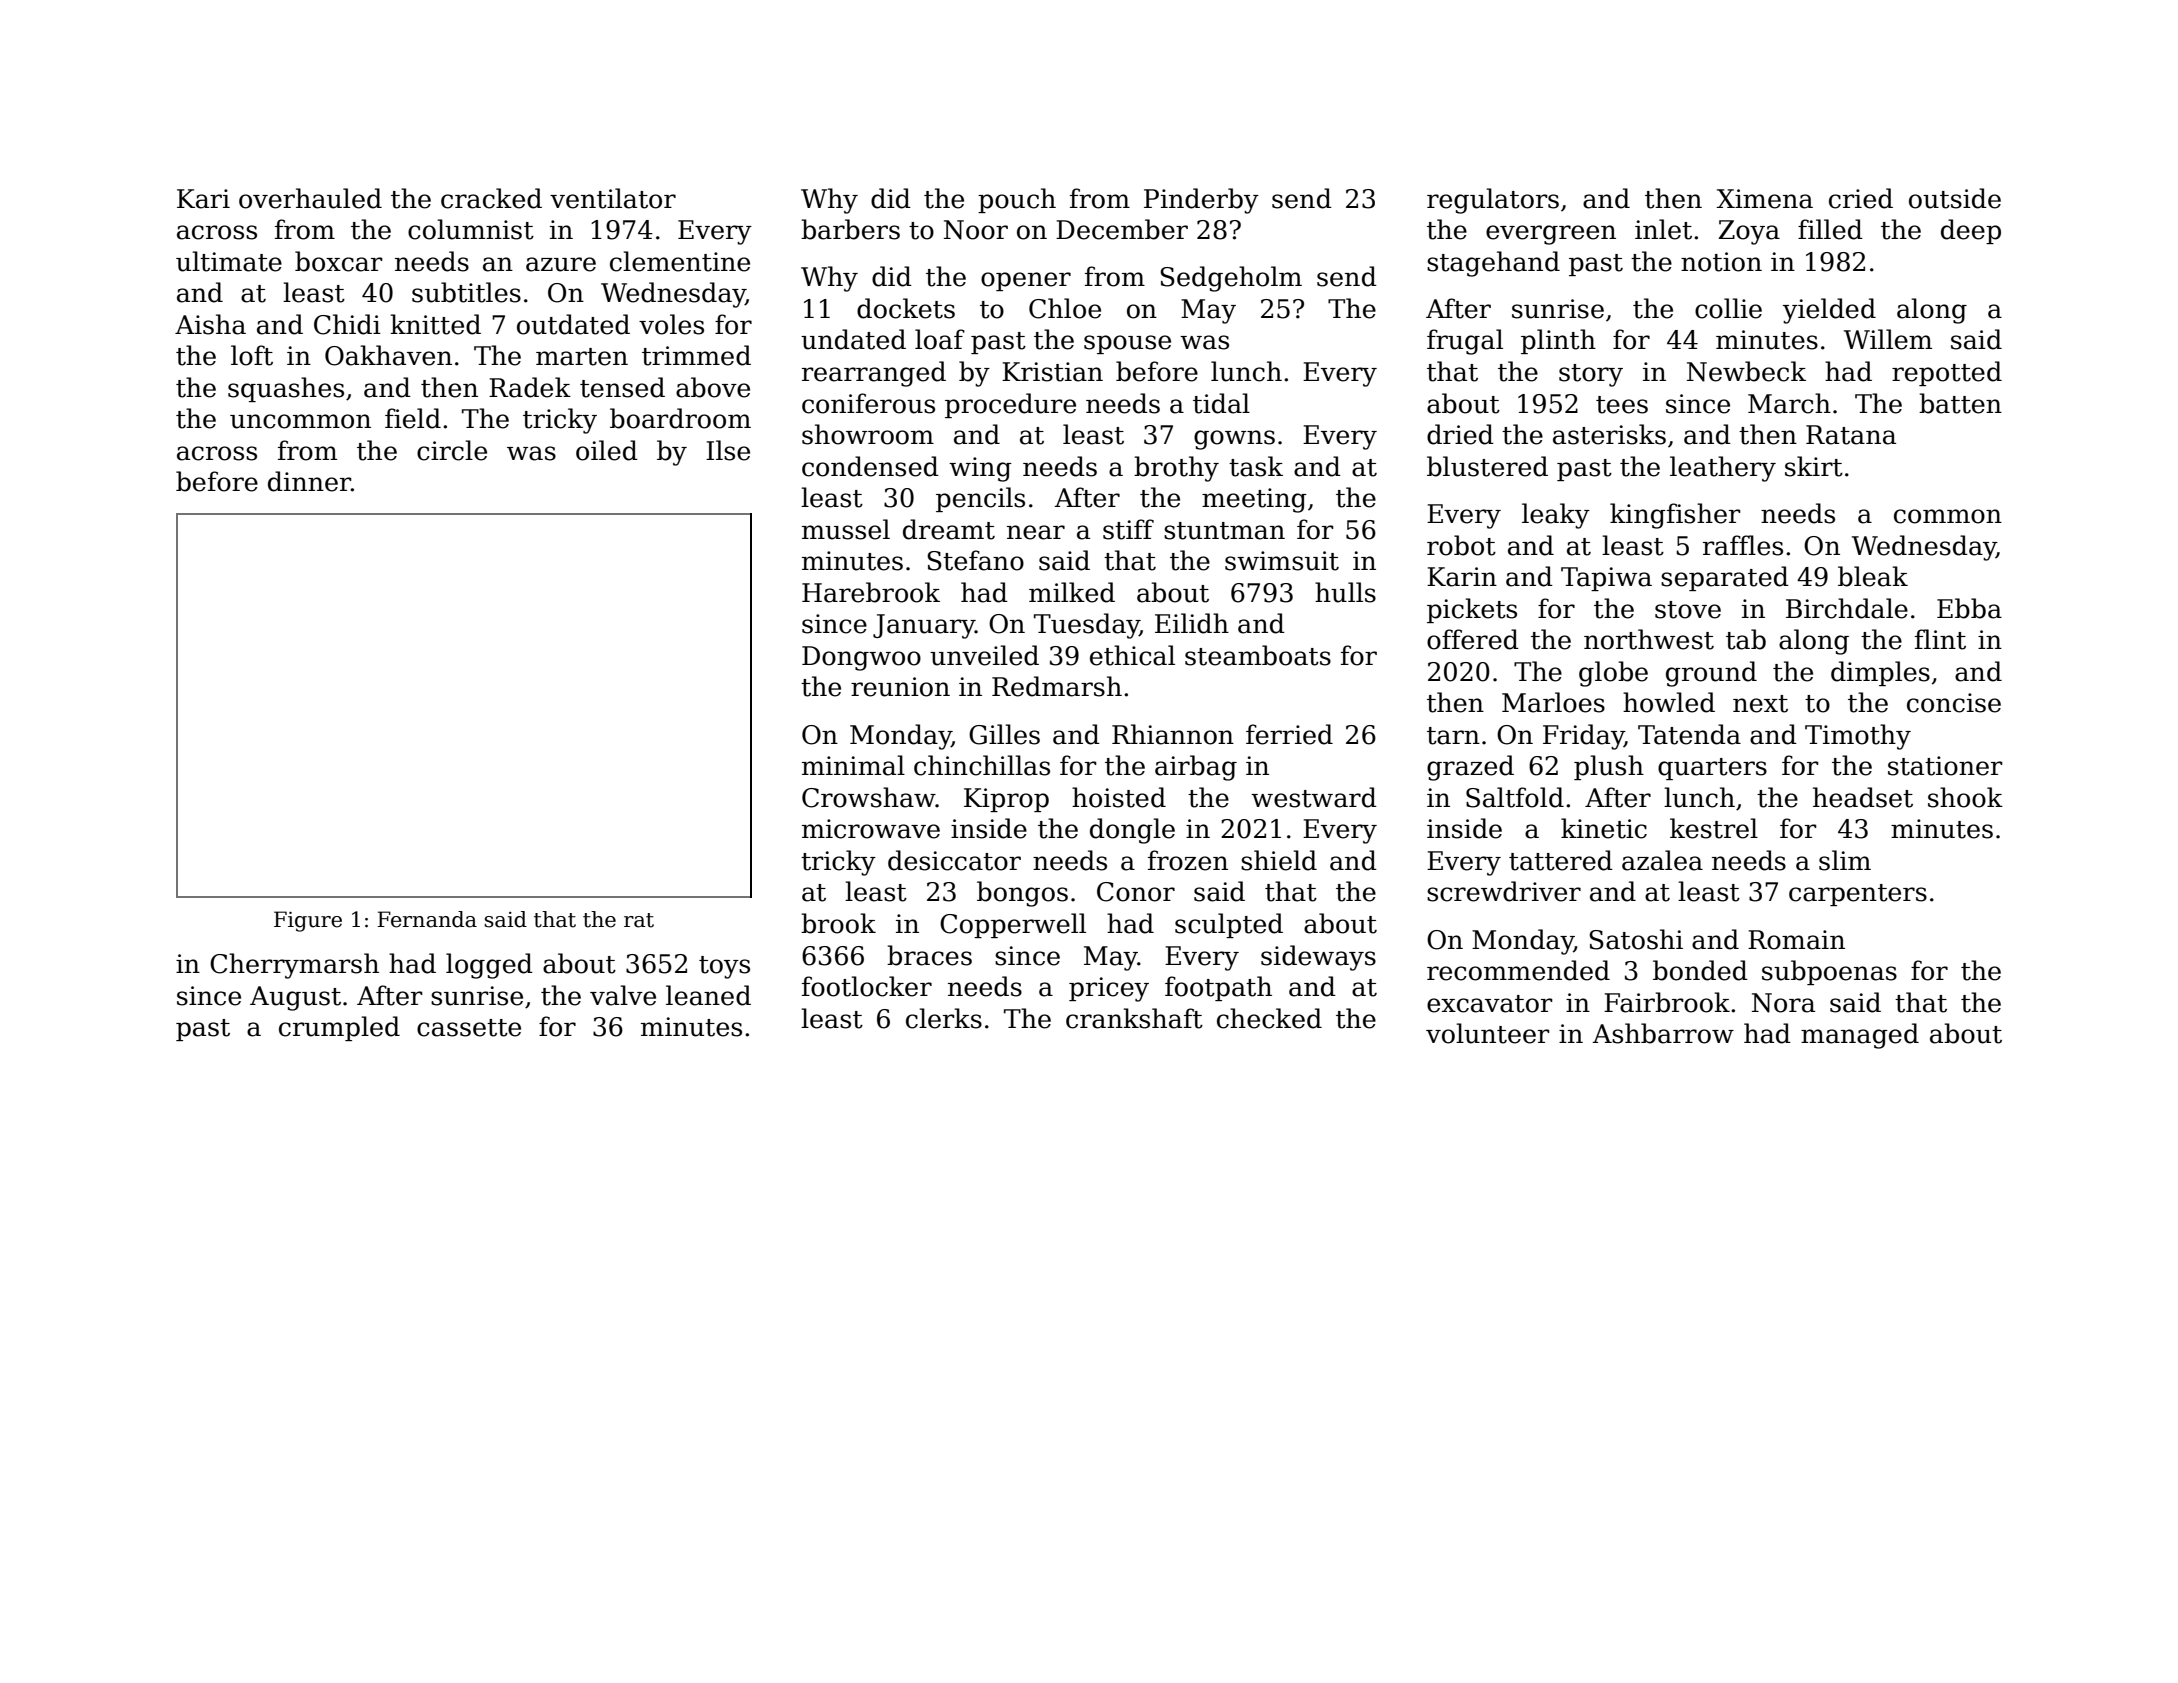 The width and height of the screenshot is (2178, 1683). Describe the element at coordinates (1231, 279) in the screenshot. I see `Sedgeholm` at that location.
